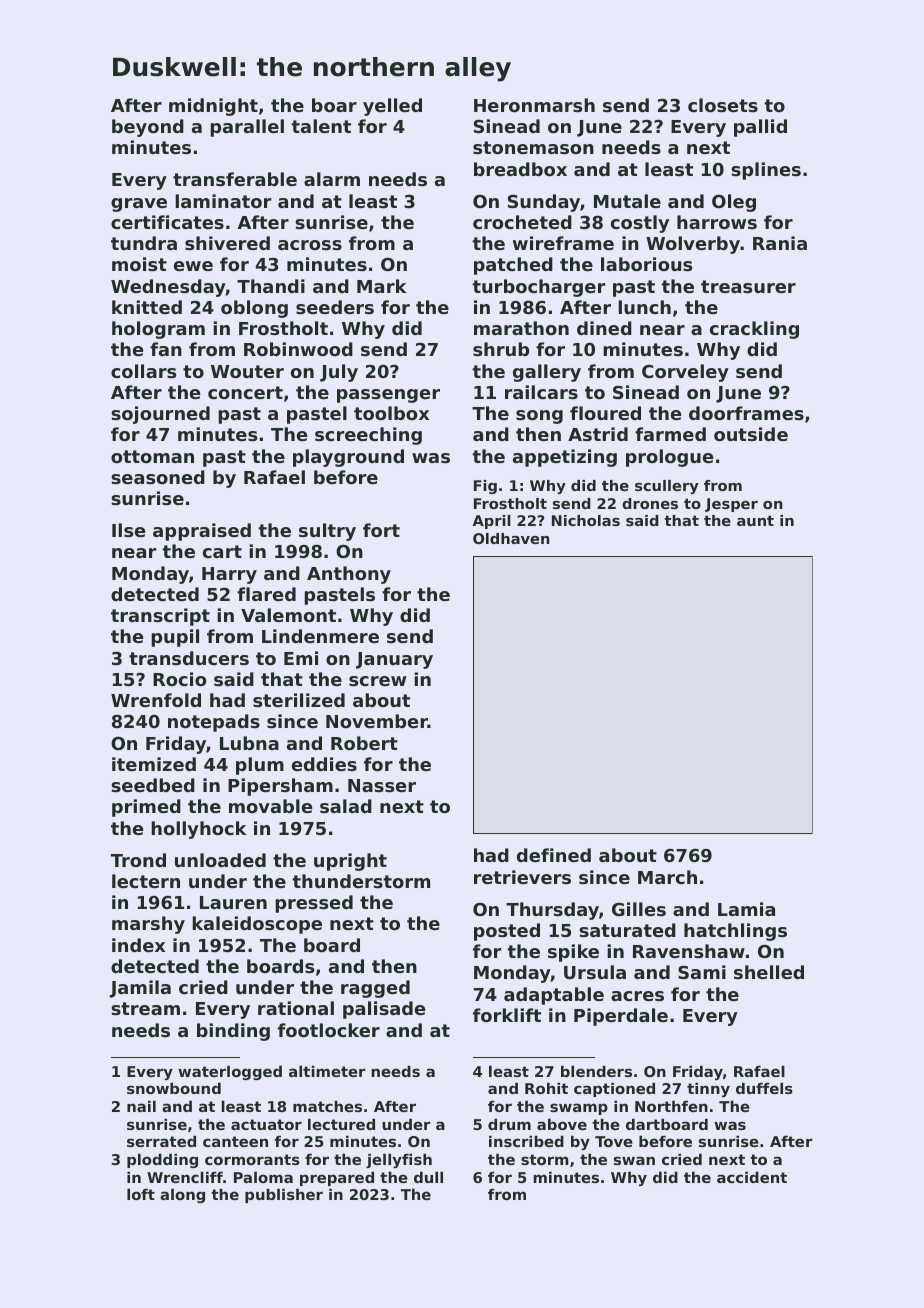 The width and height of the screenshot is (924, 1308). Describe the element at coordinates (735, 932) in the screenshot. I see `hatchlings` at that location.
